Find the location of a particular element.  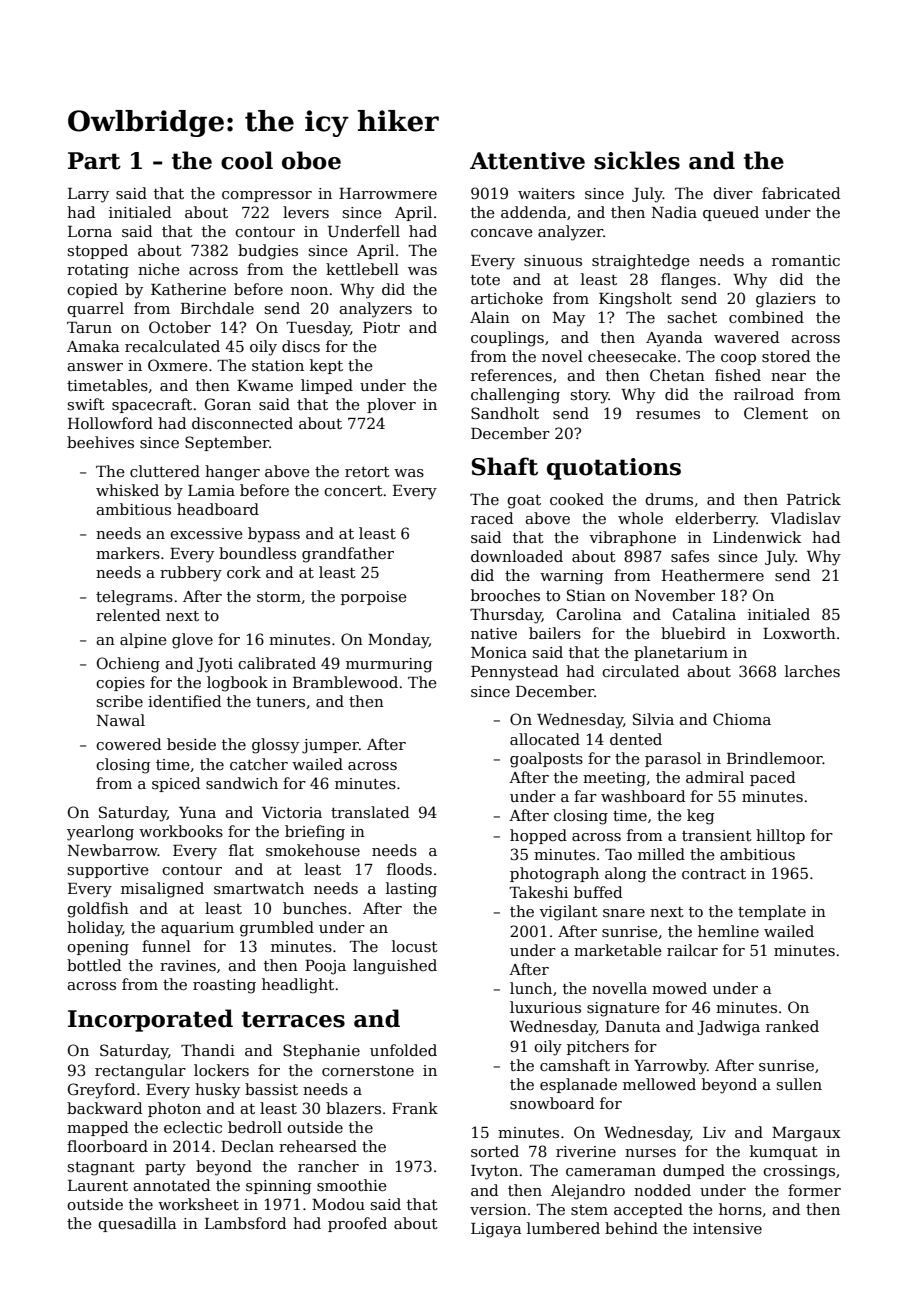

Lambsford is located at coordinates (246, 1223).
